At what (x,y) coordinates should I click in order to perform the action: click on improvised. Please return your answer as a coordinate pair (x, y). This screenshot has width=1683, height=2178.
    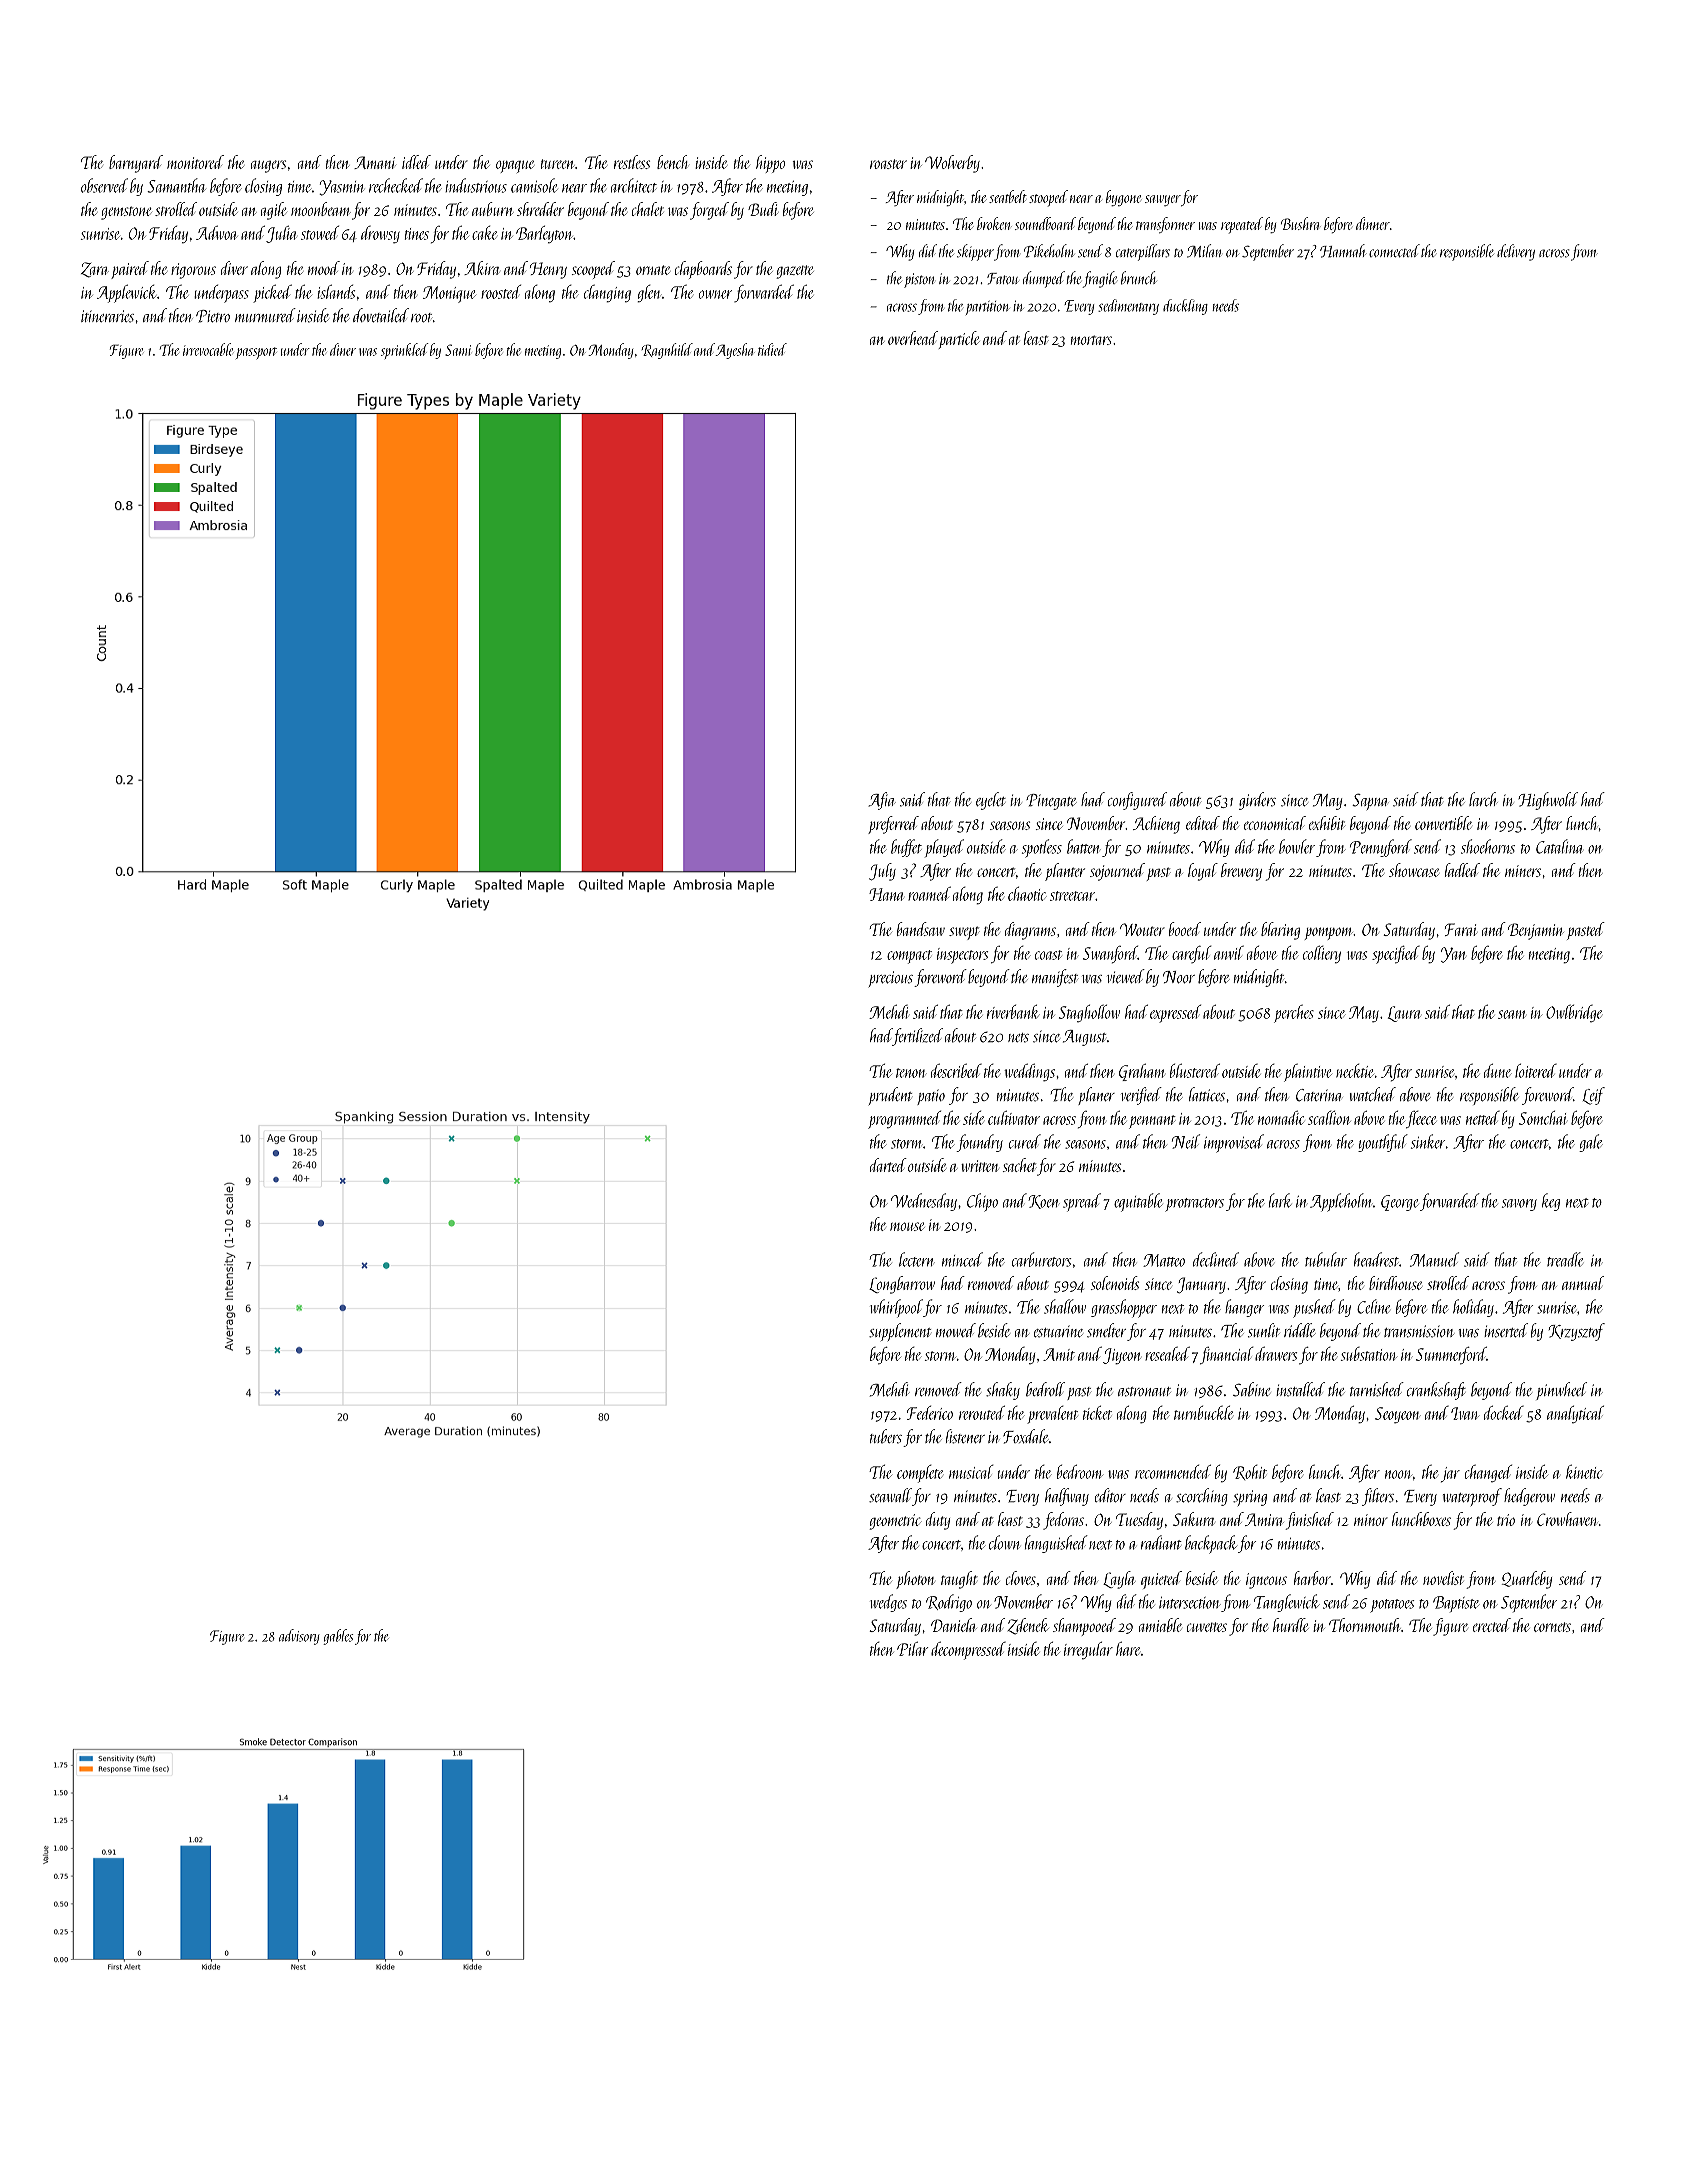
    Looking at the image, I should click on (1234, 1143).
